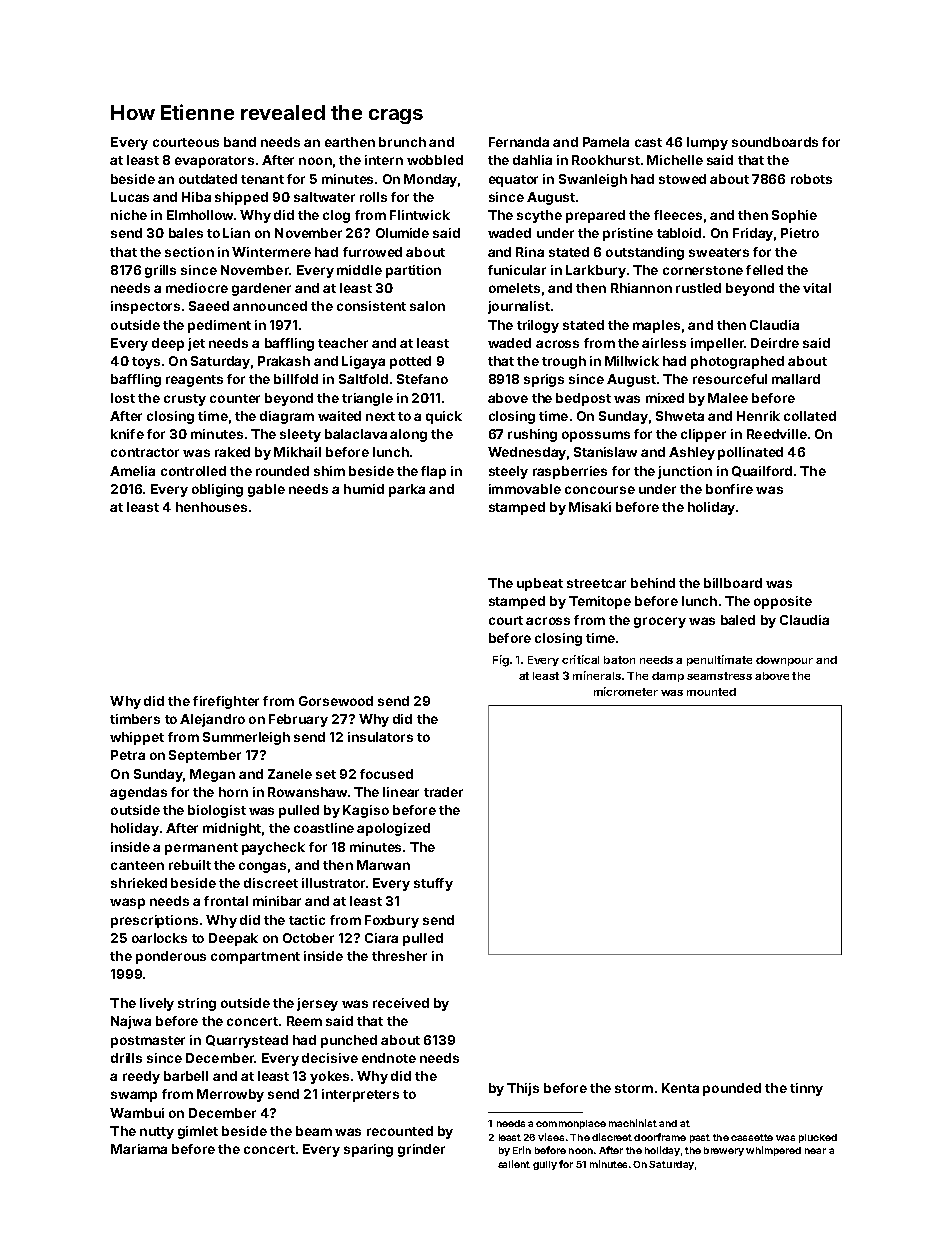 This page has height=1233, width=952. I want to click on journalist, so click(519, 307).
